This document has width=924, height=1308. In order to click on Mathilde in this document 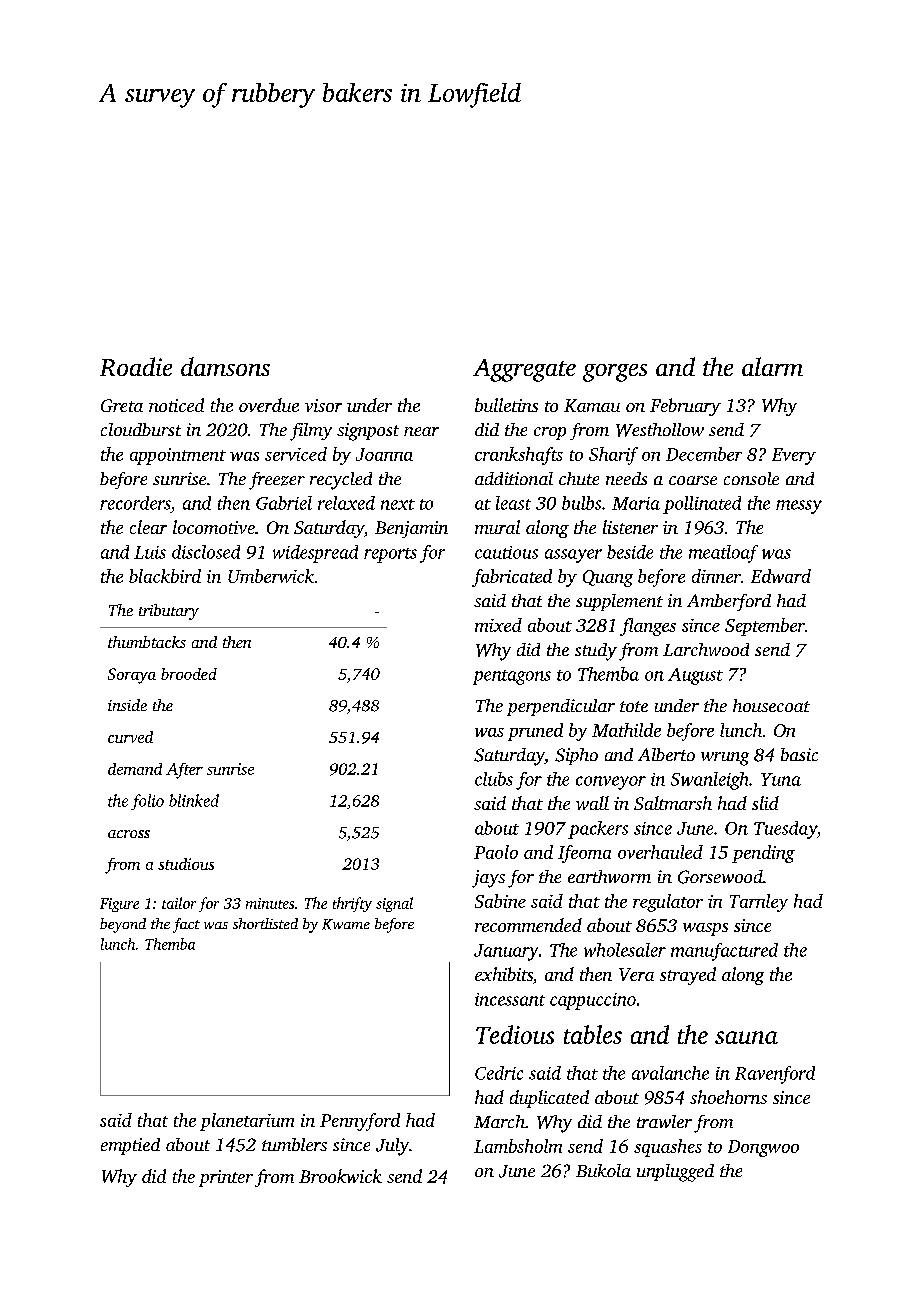, I will do `click(626, 730)`.
